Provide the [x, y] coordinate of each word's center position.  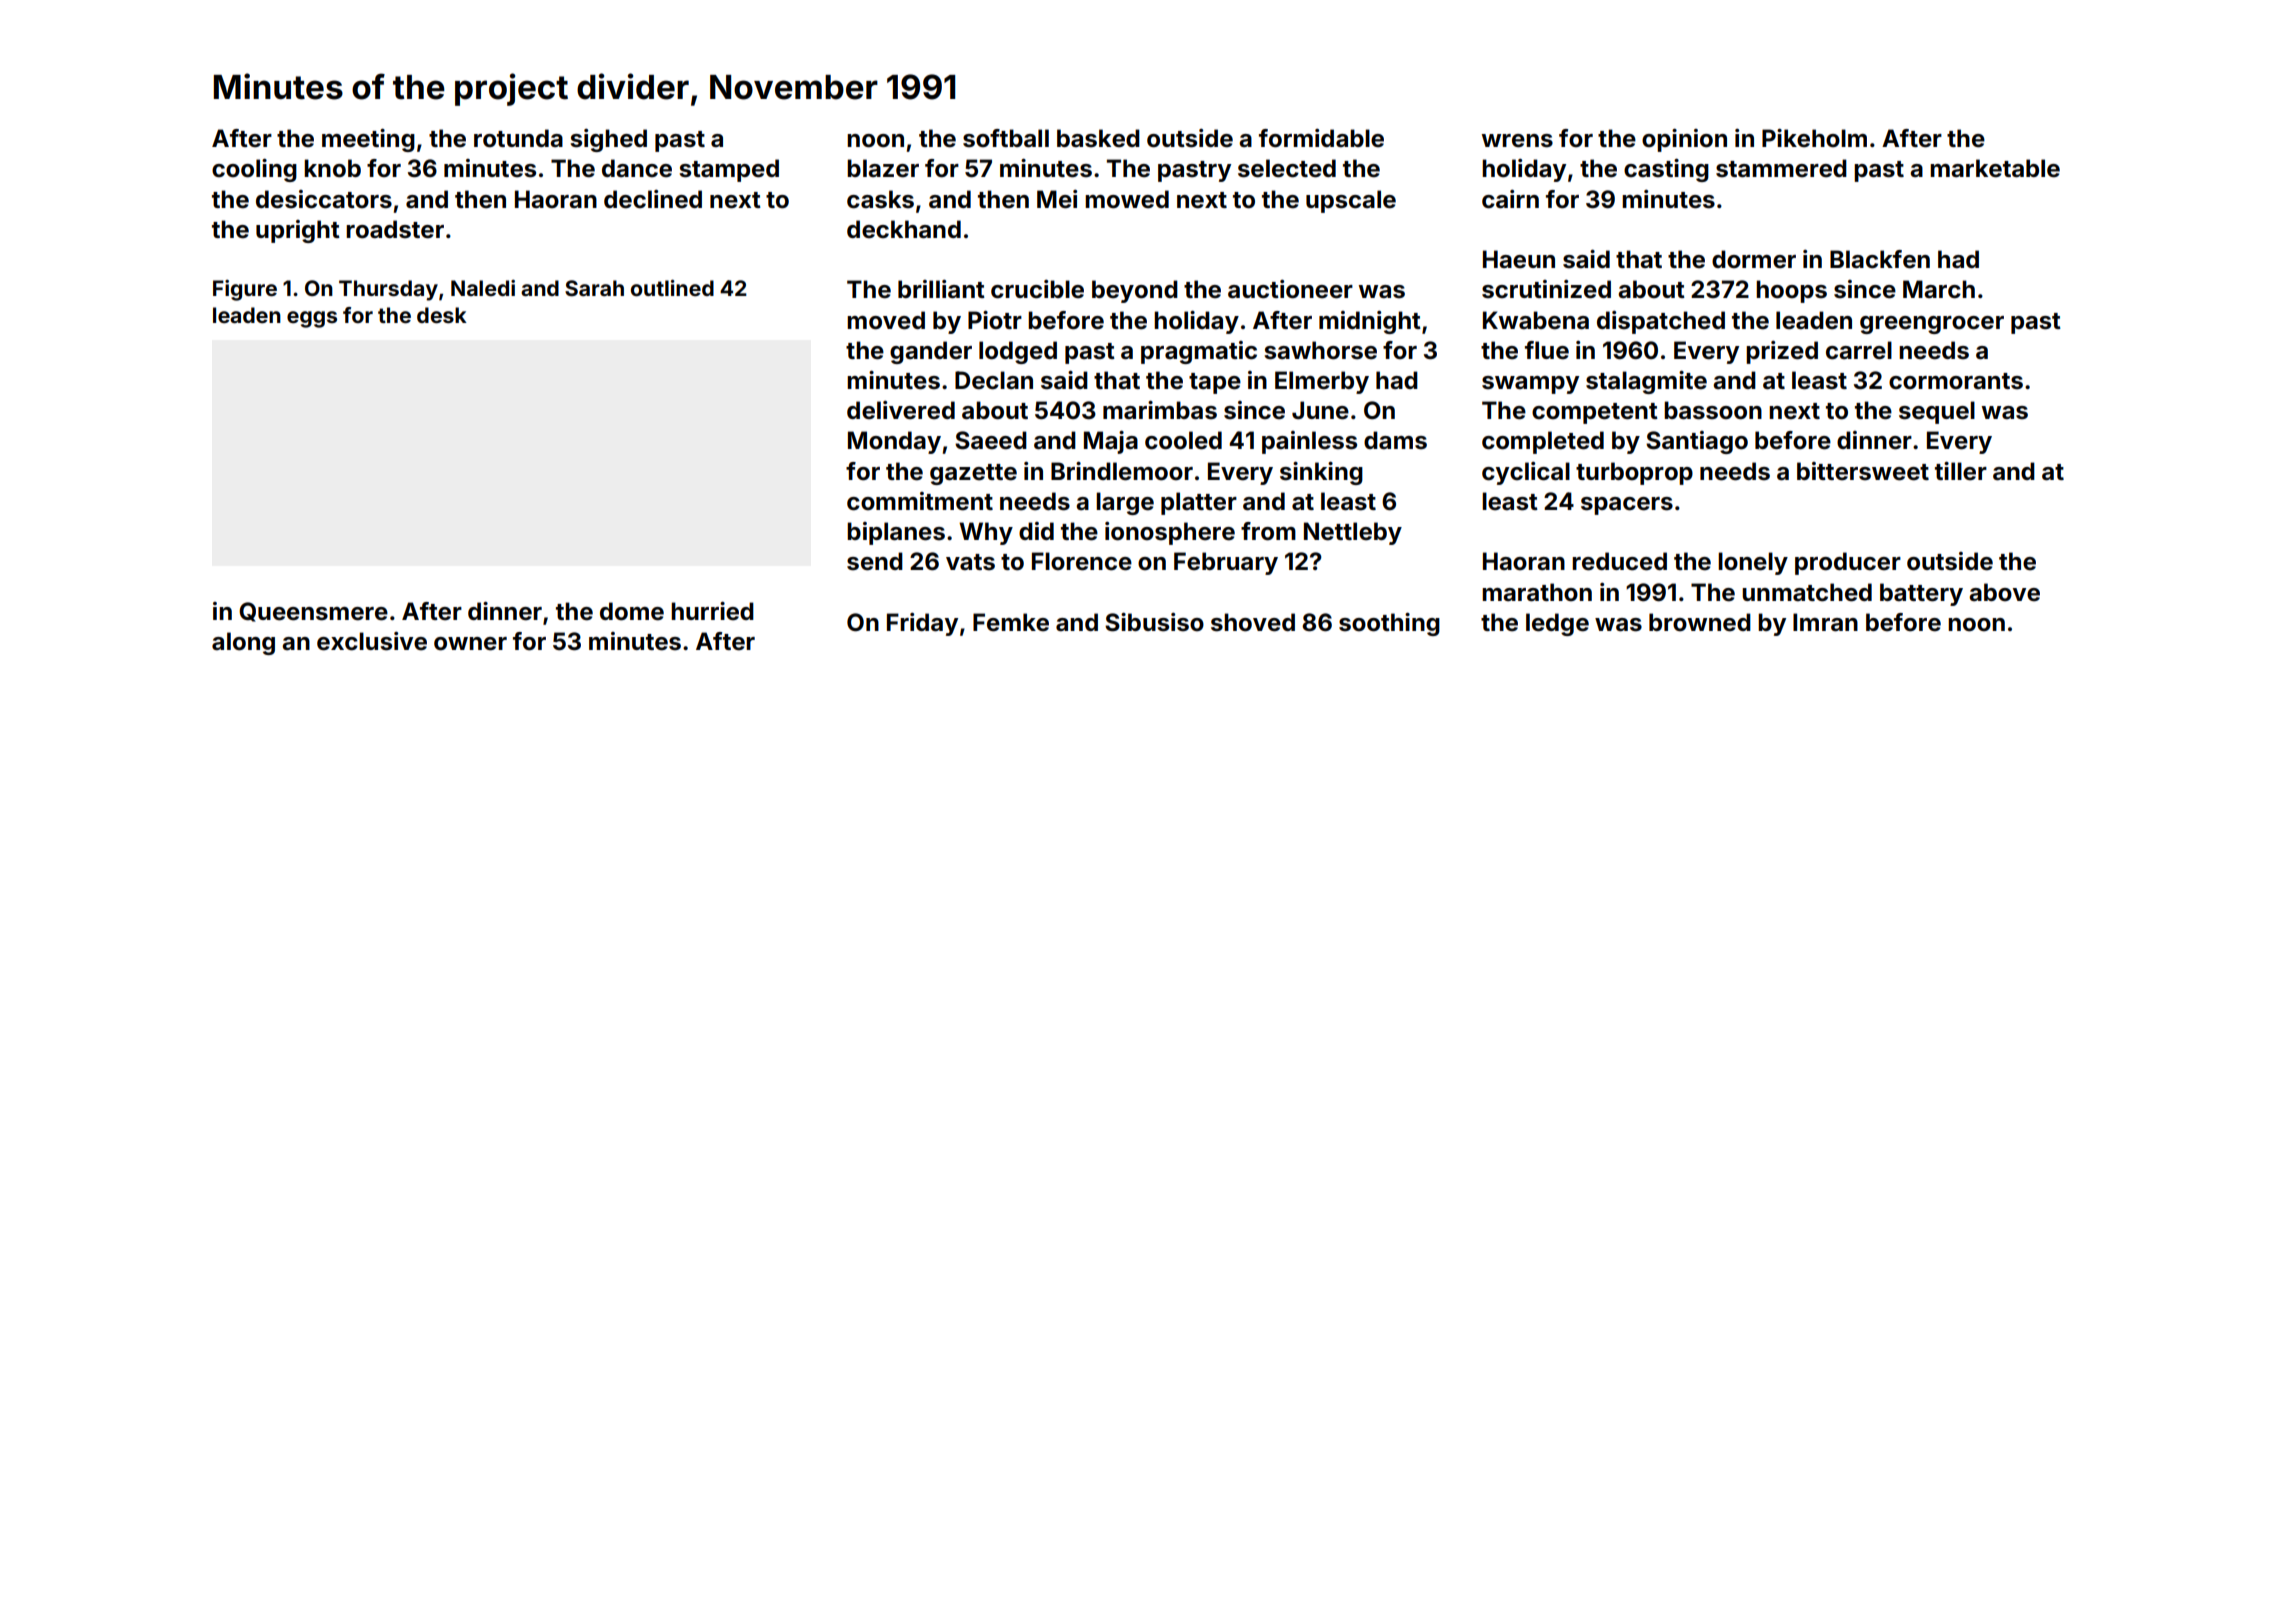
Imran [1825, 622]
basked [1098, 138]
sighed [608, 140]
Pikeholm [1814, 138]
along [243, 643]
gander [931, 352]
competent [1595, 413]
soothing [1389, 624]
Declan [994, 380]
